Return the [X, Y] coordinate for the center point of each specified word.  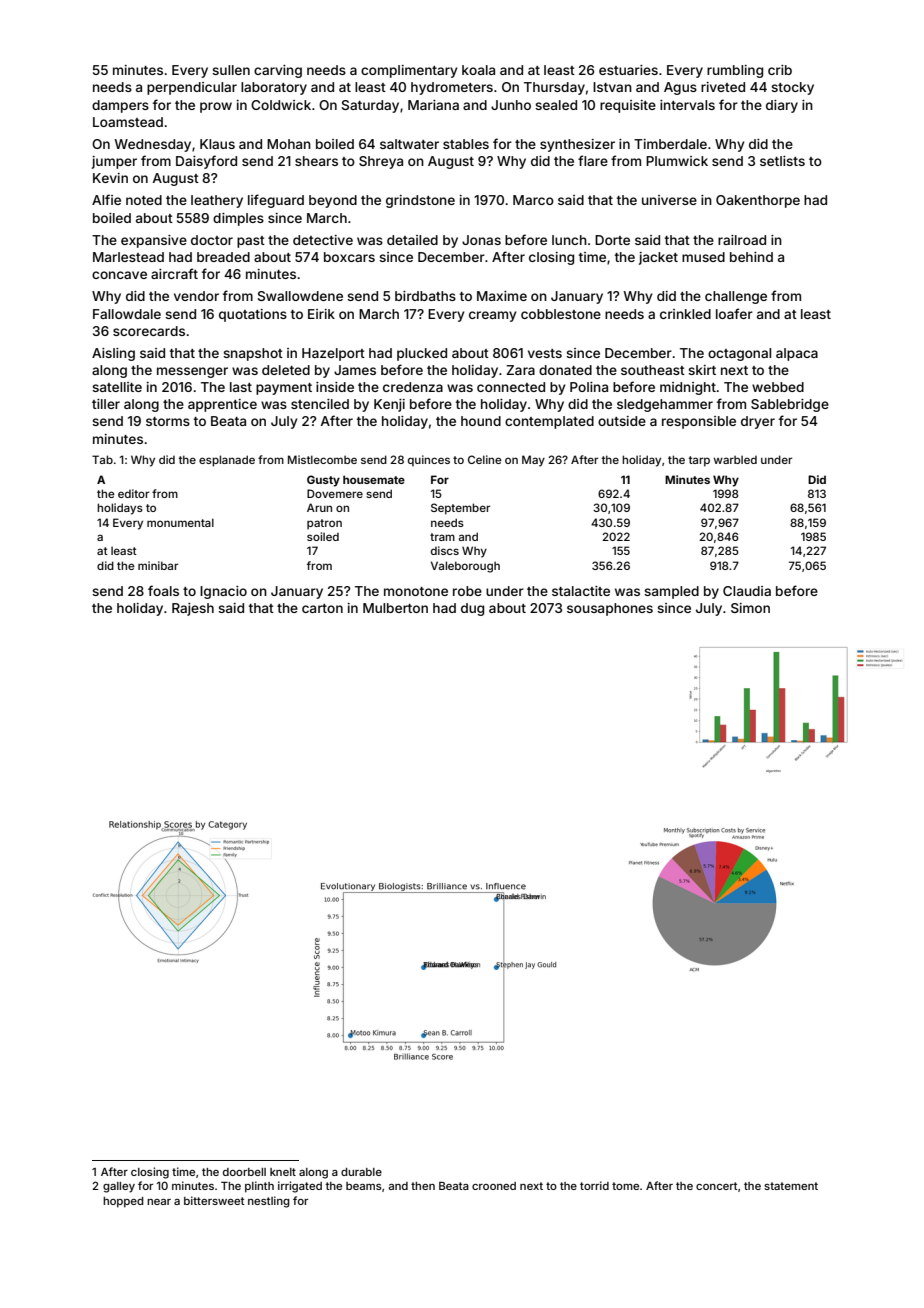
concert [717, 1186]
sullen [231, 70]
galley [119, 1187]
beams [364, 1186]
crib [780, 70]
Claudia [747, 591]
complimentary [409, 71]
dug [472, 609]
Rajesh [193, 609]
